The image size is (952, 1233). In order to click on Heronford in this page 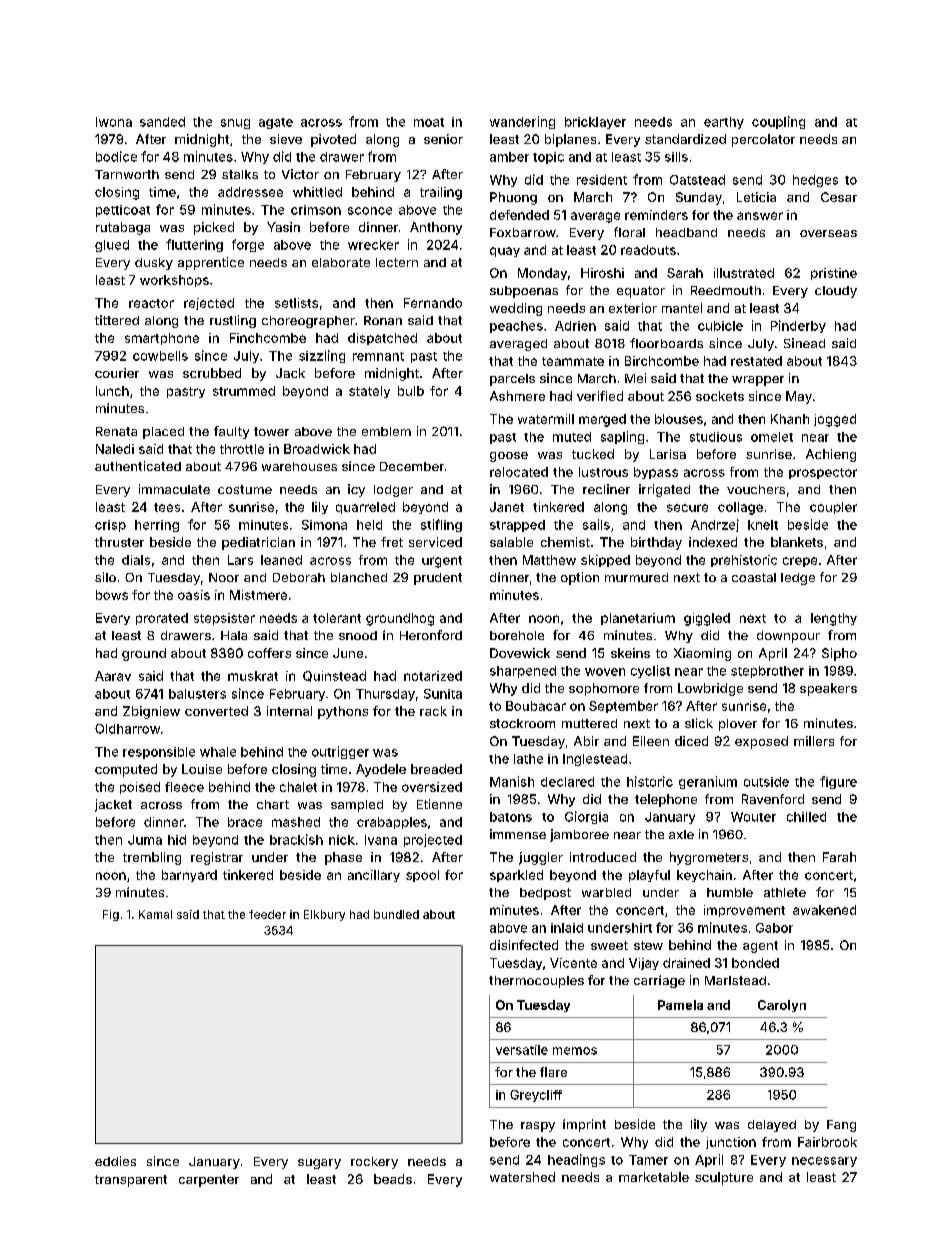, I will do `click(431, 635)`.
